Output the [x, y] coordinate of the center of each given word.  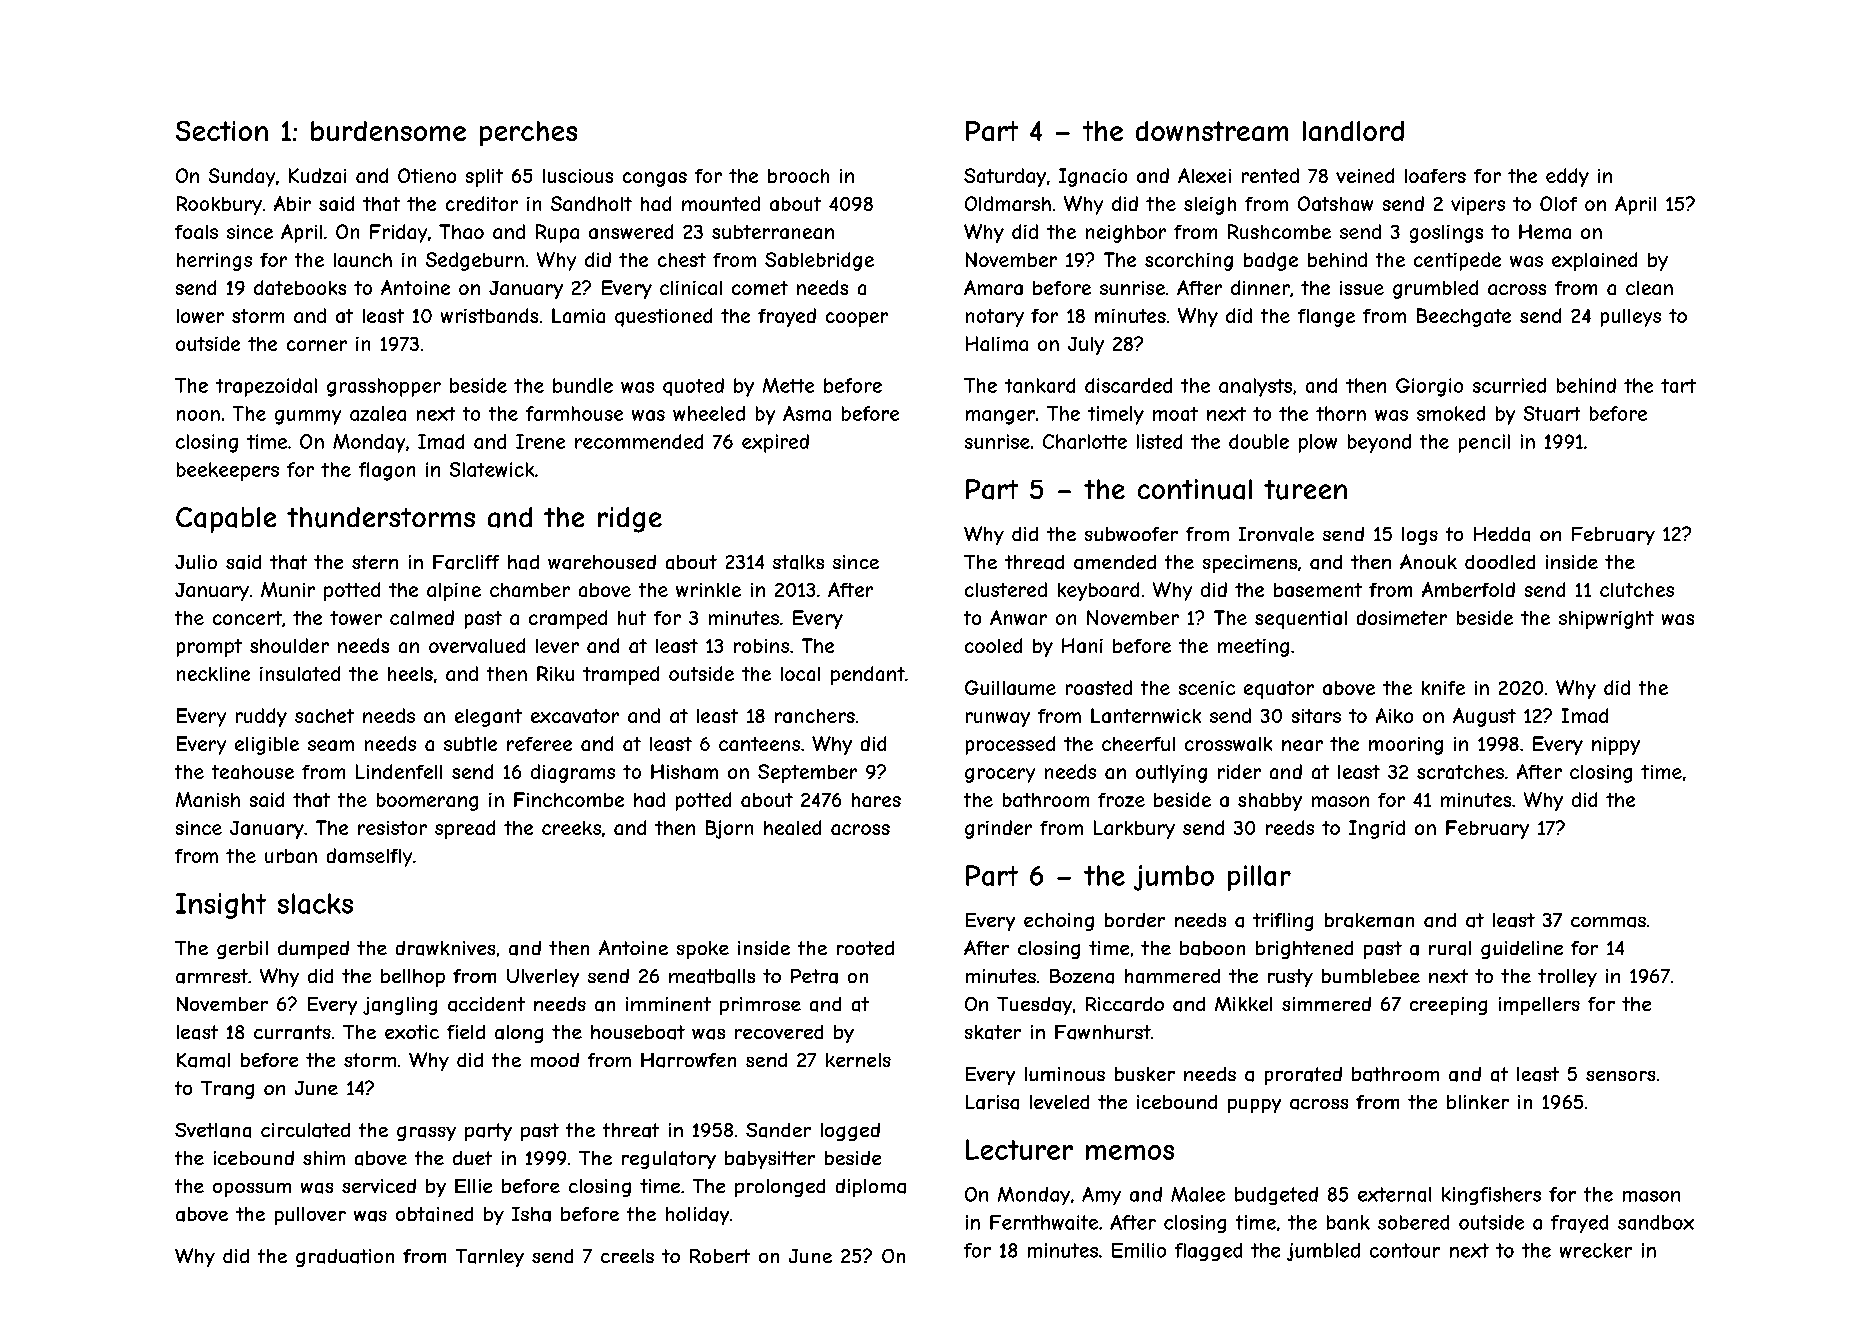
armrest [212, 976]
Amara [993, 287]
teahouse [253, 772]
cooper [857, 319]
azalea [378, 413]
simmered [1326, 1004]
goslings [1446, 234]
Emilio [1139, 1250]
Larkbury [1134, 829]
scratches [1460, 772]
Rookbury [219, 205]
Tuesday [1034, 1006]
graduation [345, 1258]
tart [1678, 386]
